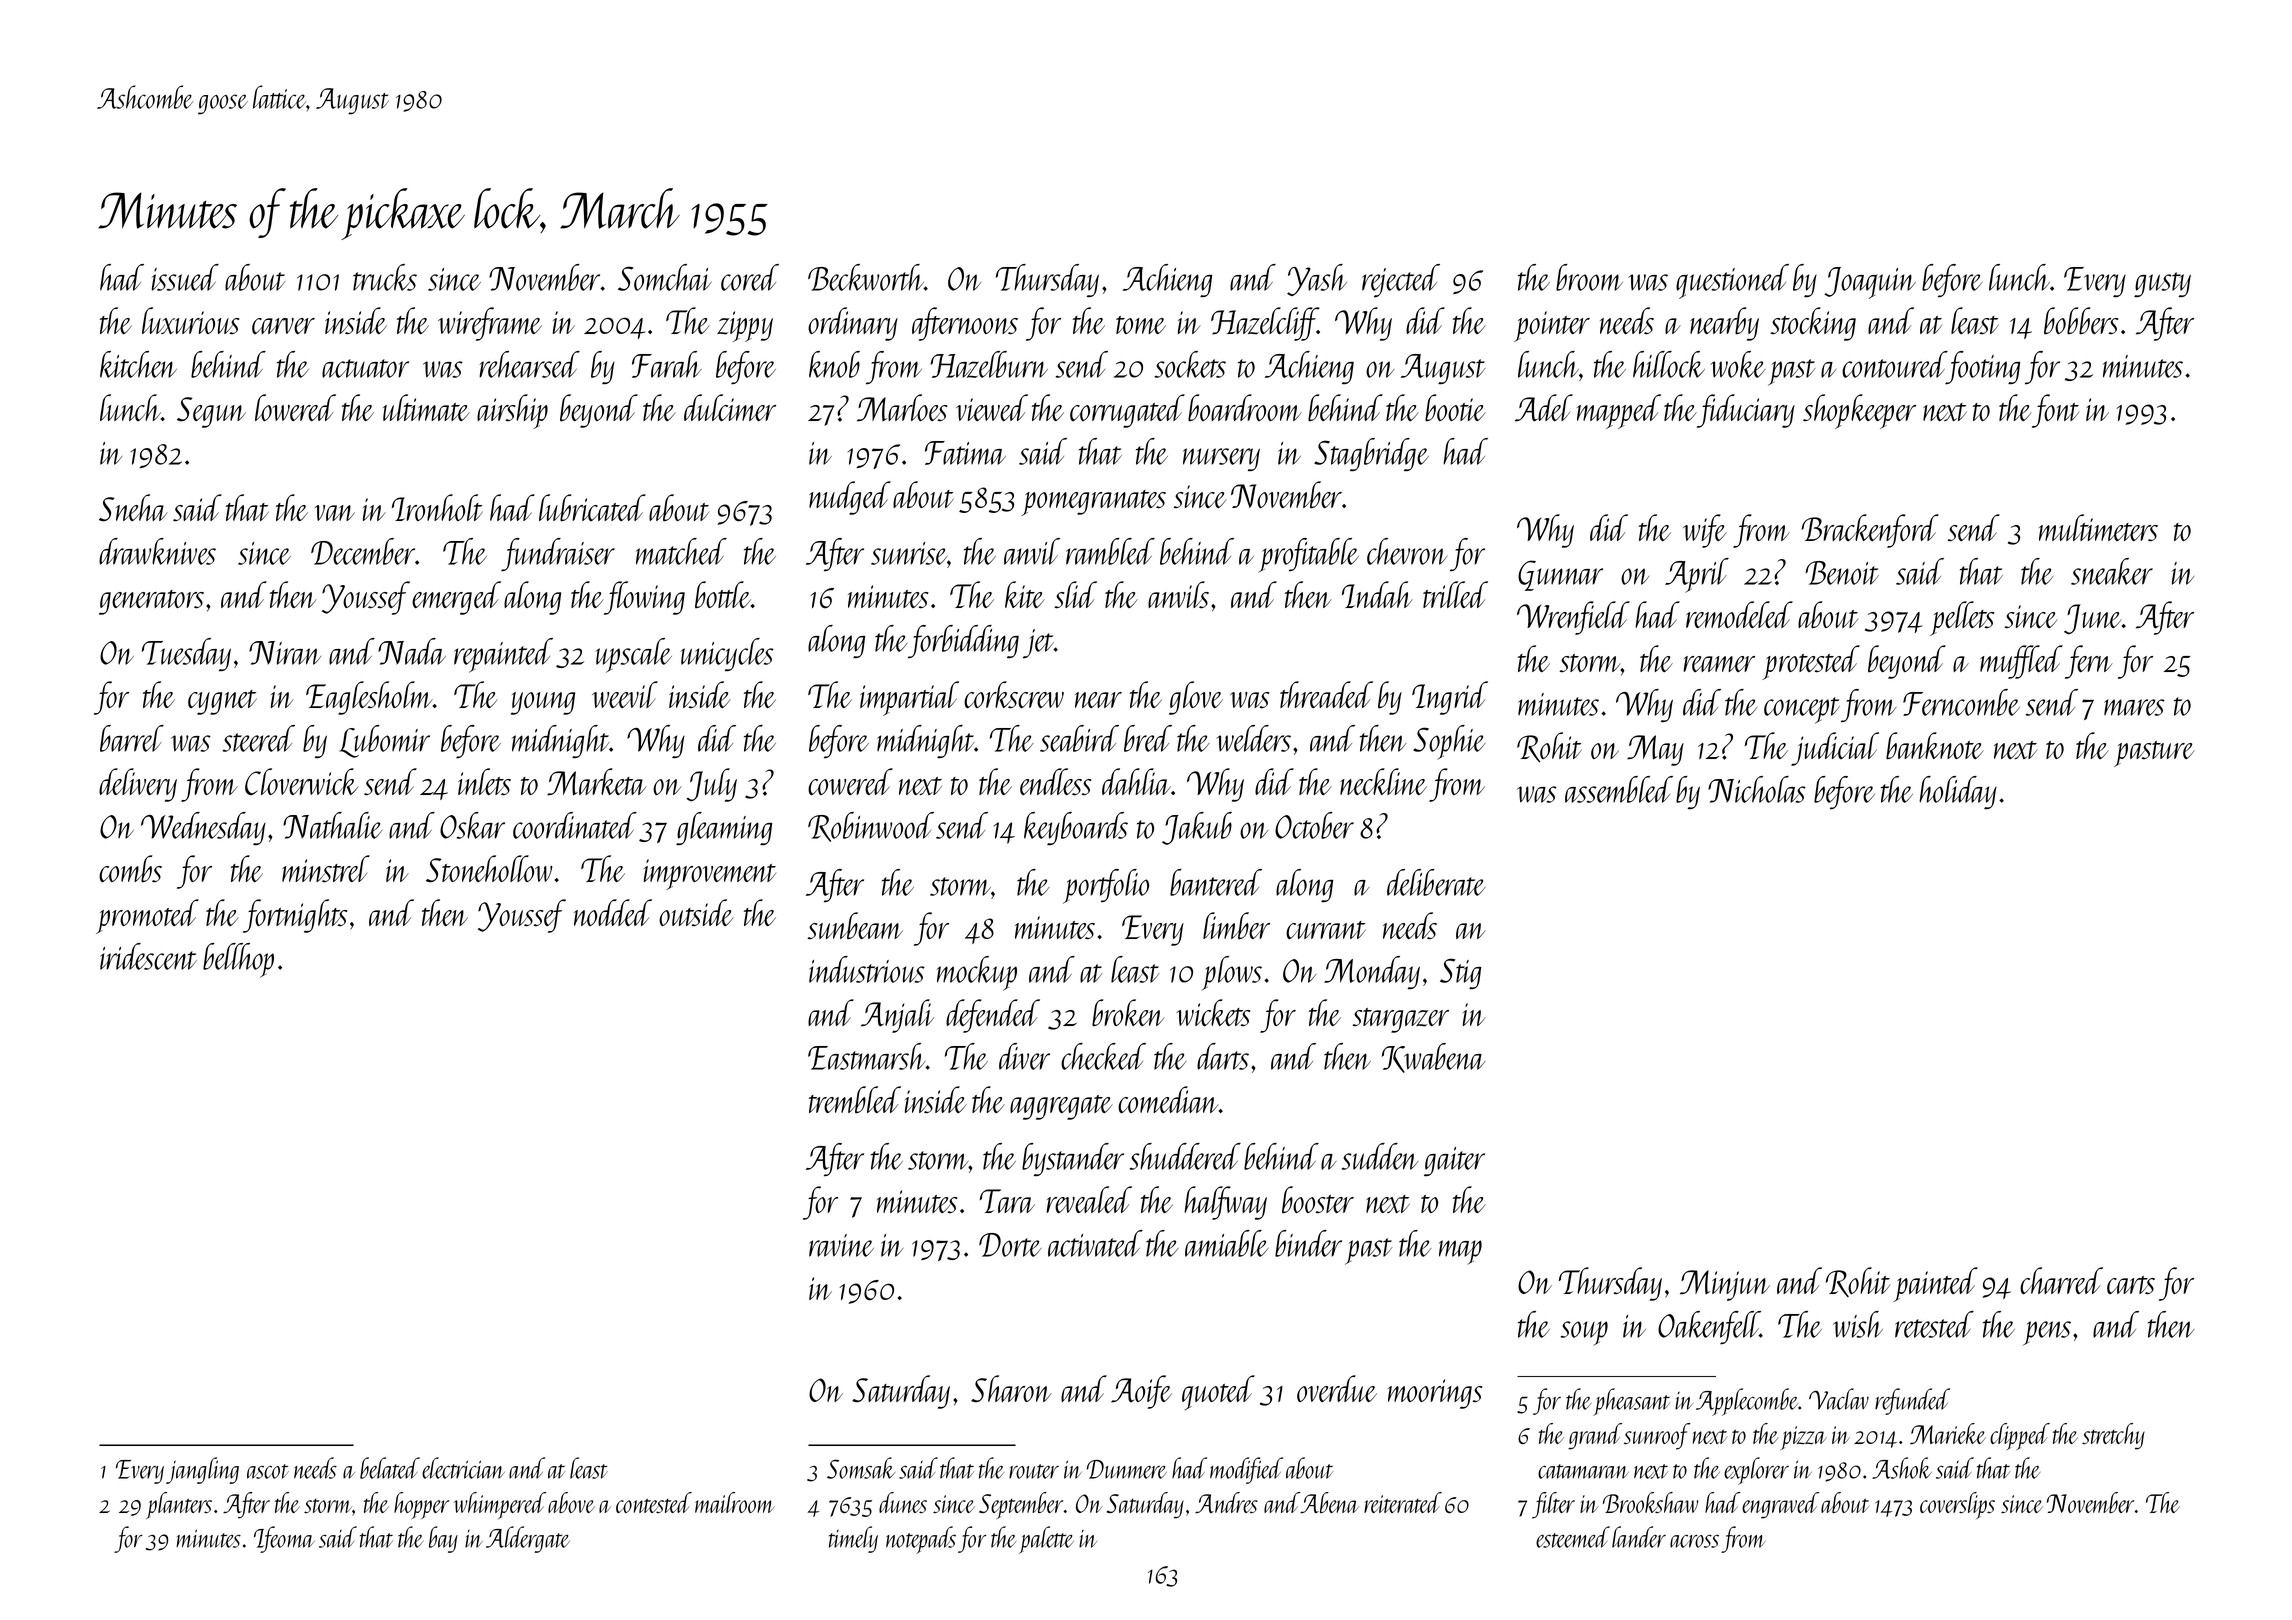 This screenshot has height=1620, width=2292. I want to click on carts, so click(2131, 1285).
